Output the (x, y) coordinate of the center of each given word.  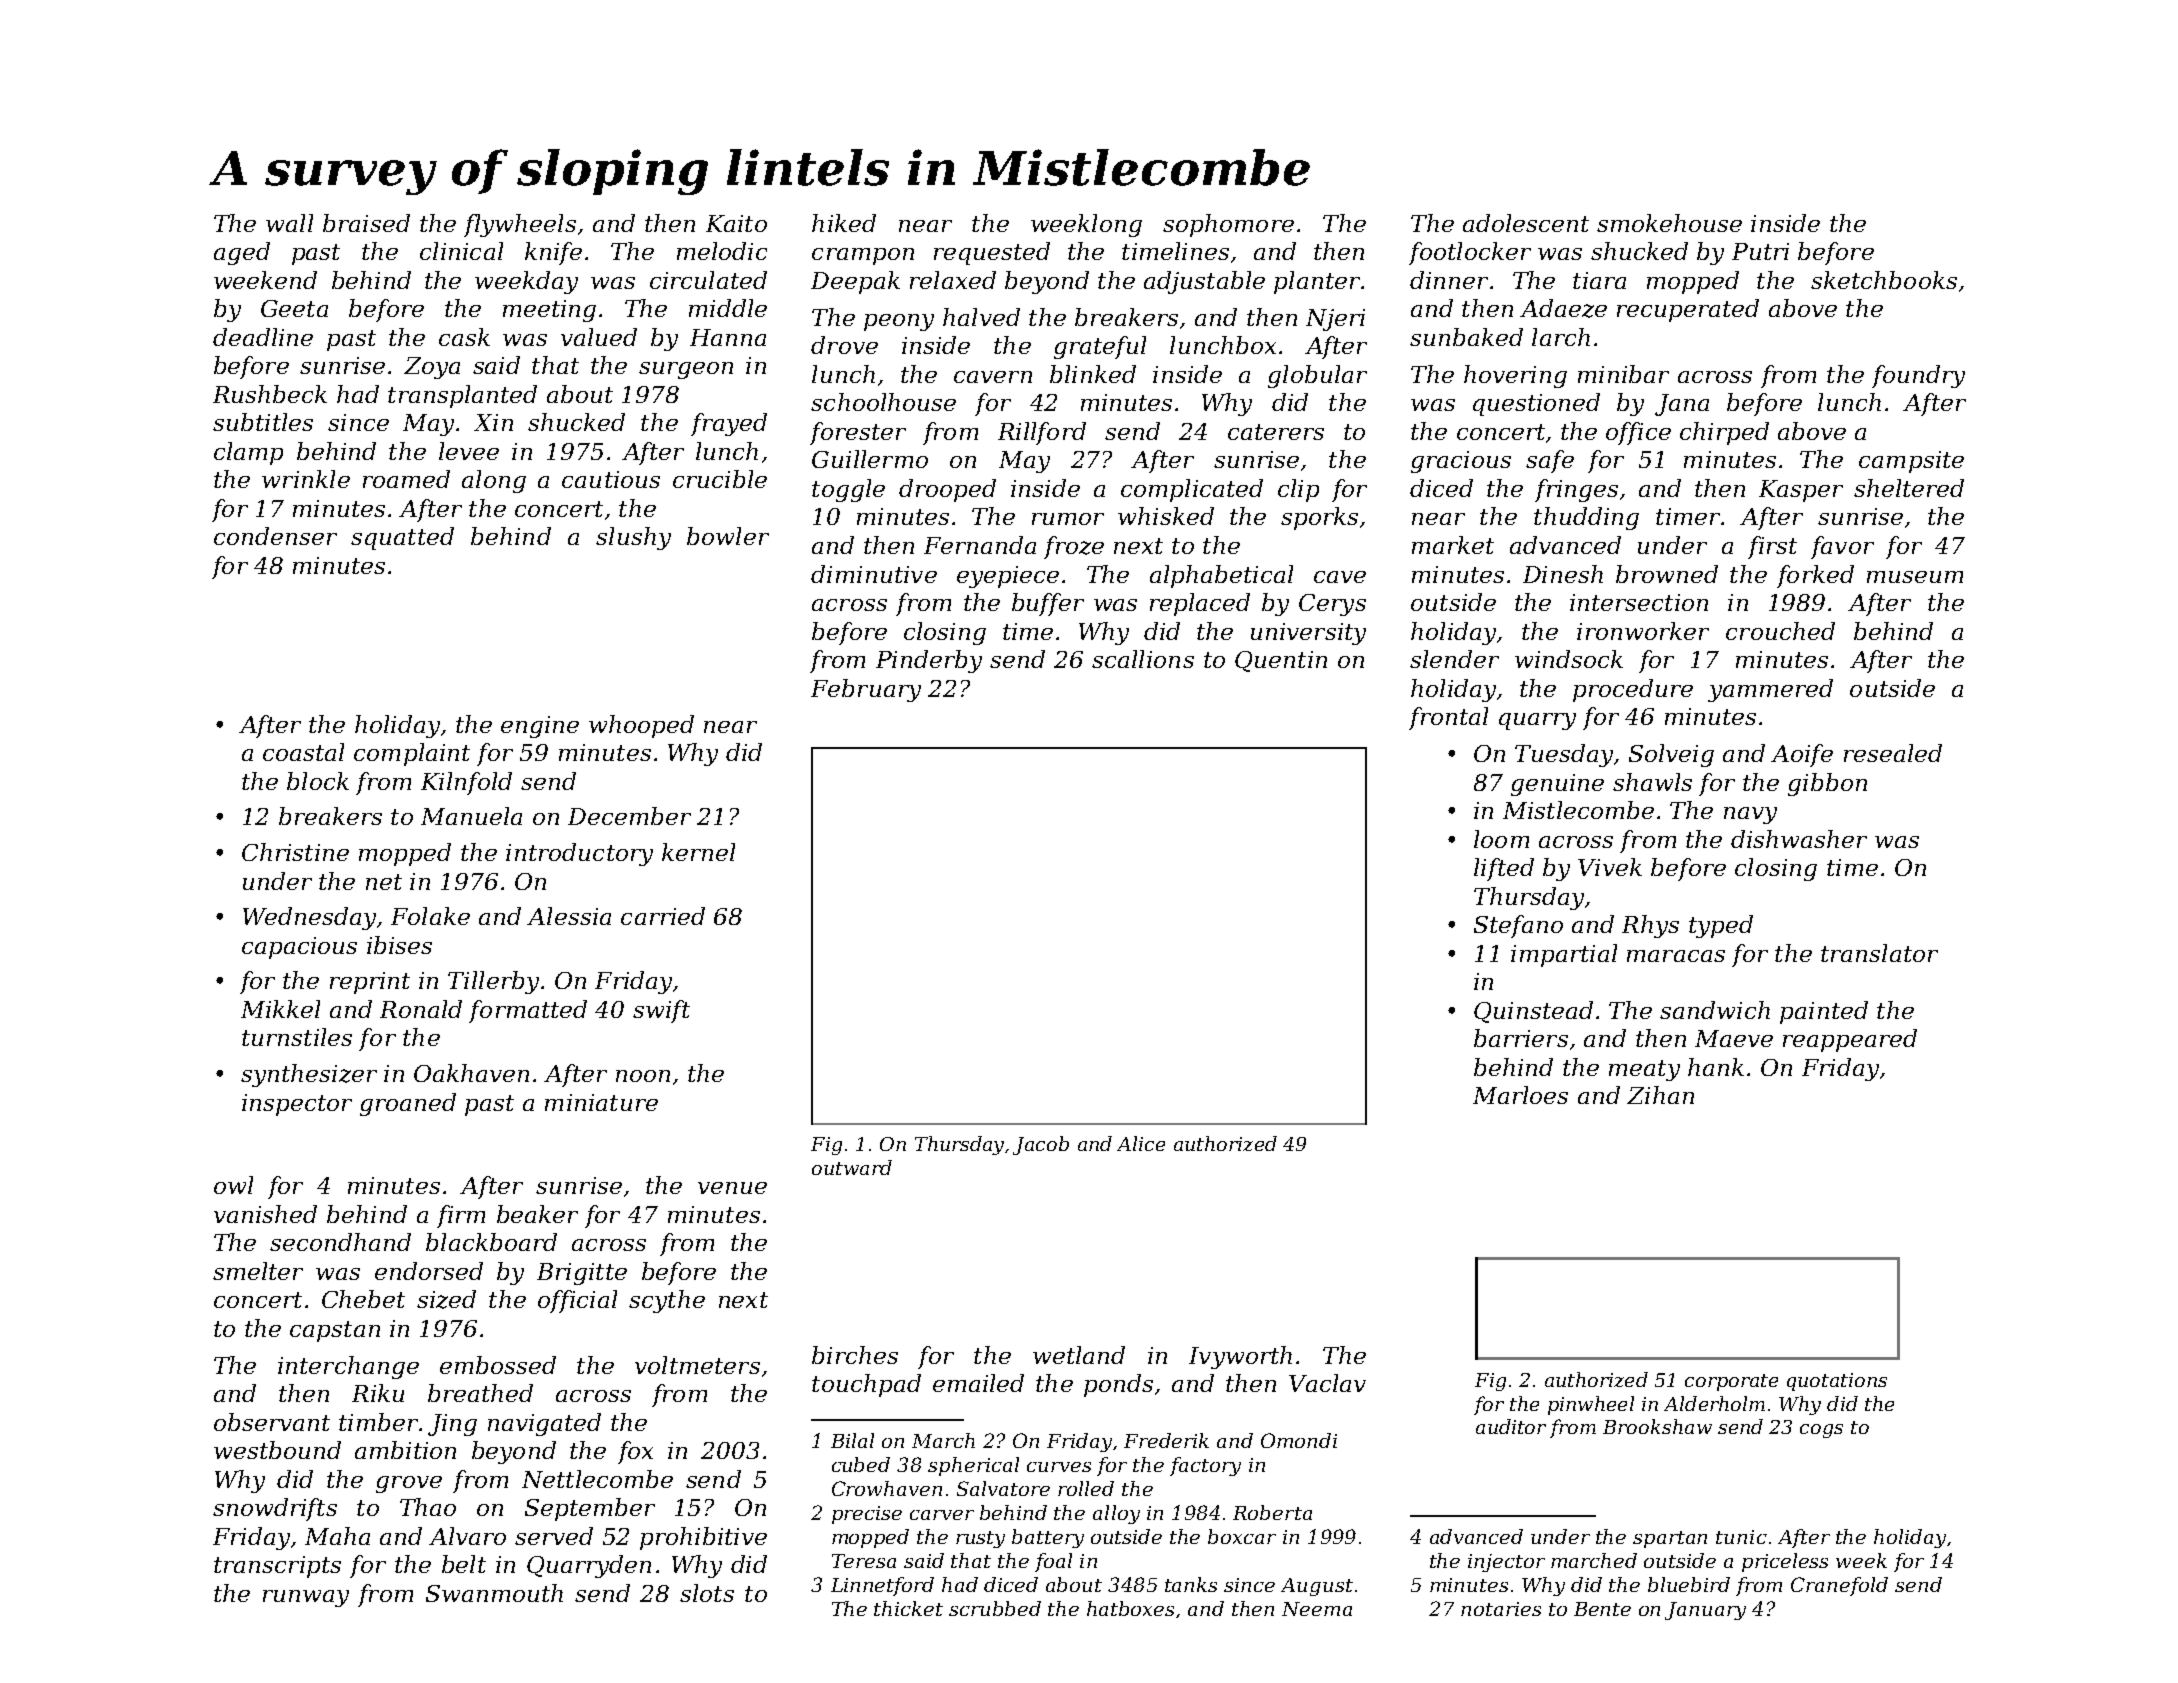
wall (289, 223)
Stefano (1518, 926)
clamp (248, 453)
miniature (601, 1102)
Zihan (1660, 1095)
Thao (428, 1507)
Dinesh (1563, 574)
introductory (579, 854)
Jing (452, 1425)
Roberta (1272, 1512)
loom (1501, 839)
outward (852, 1167)
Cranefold (1839, 1586)
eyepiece (1008, 577)
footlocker (1470, 253)
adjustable (1204, 282)
